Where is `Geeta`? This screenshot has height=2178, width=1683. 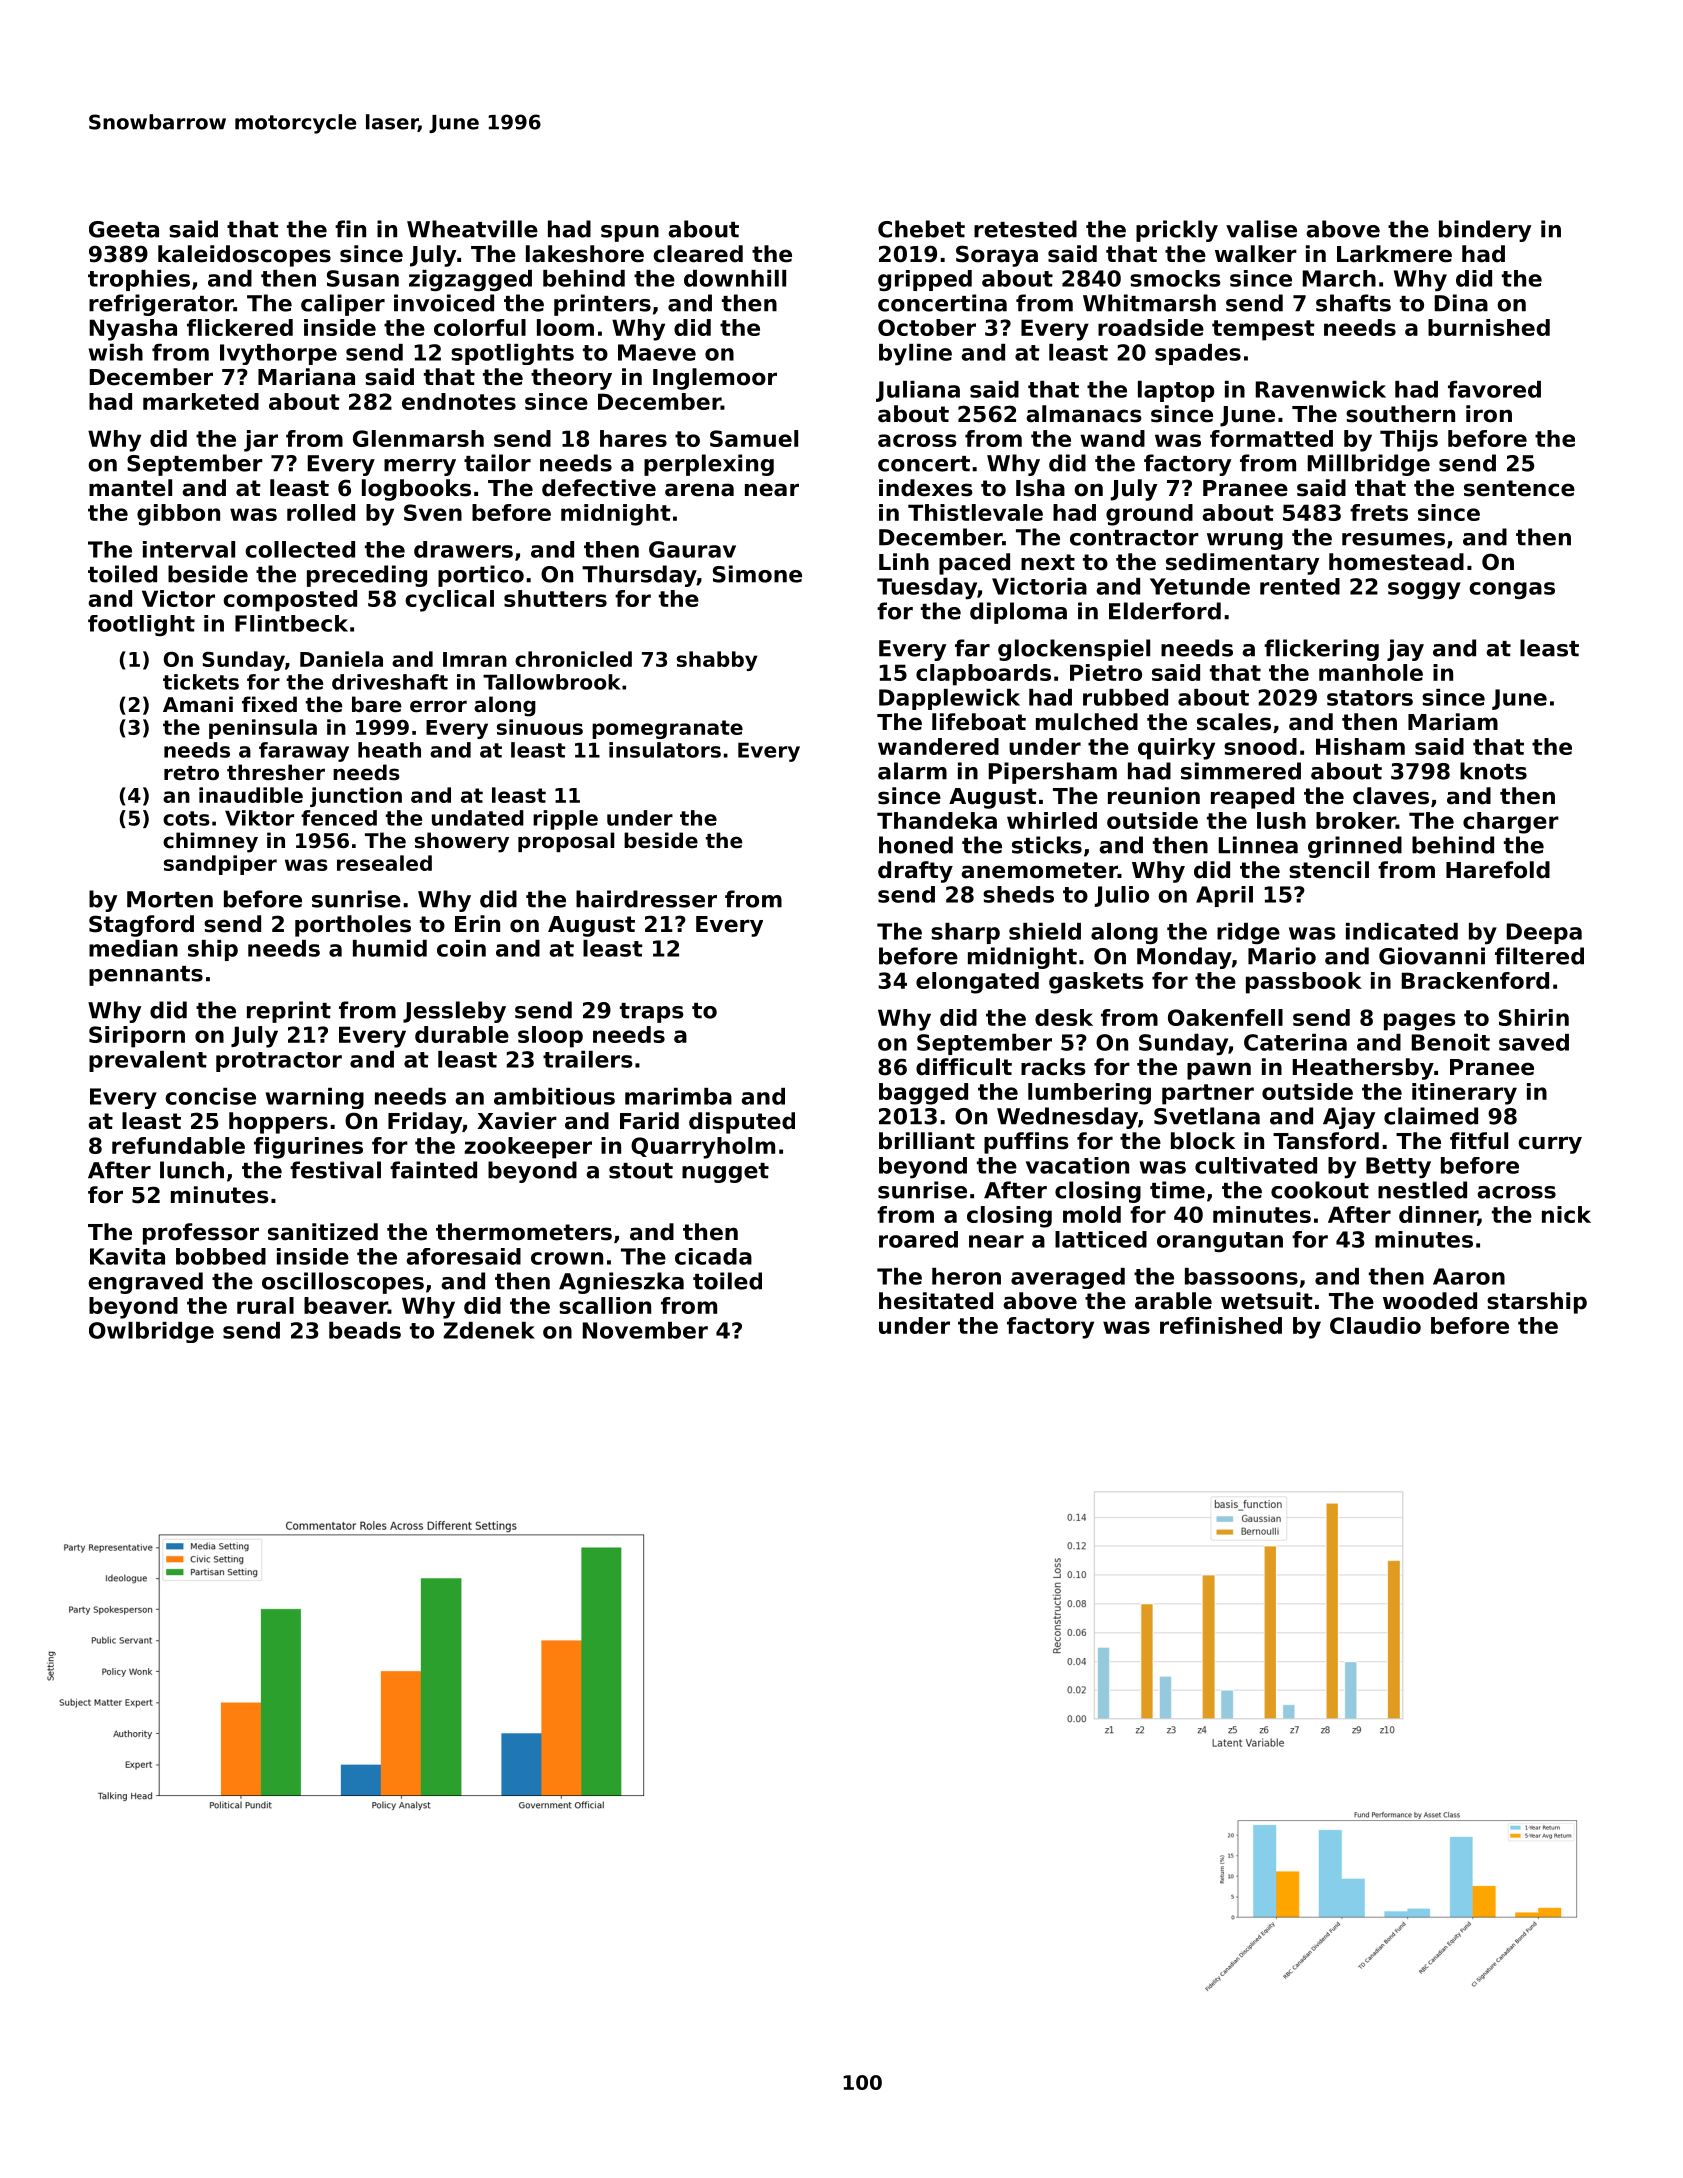 Geeta is located at coordinates (124, 229).
